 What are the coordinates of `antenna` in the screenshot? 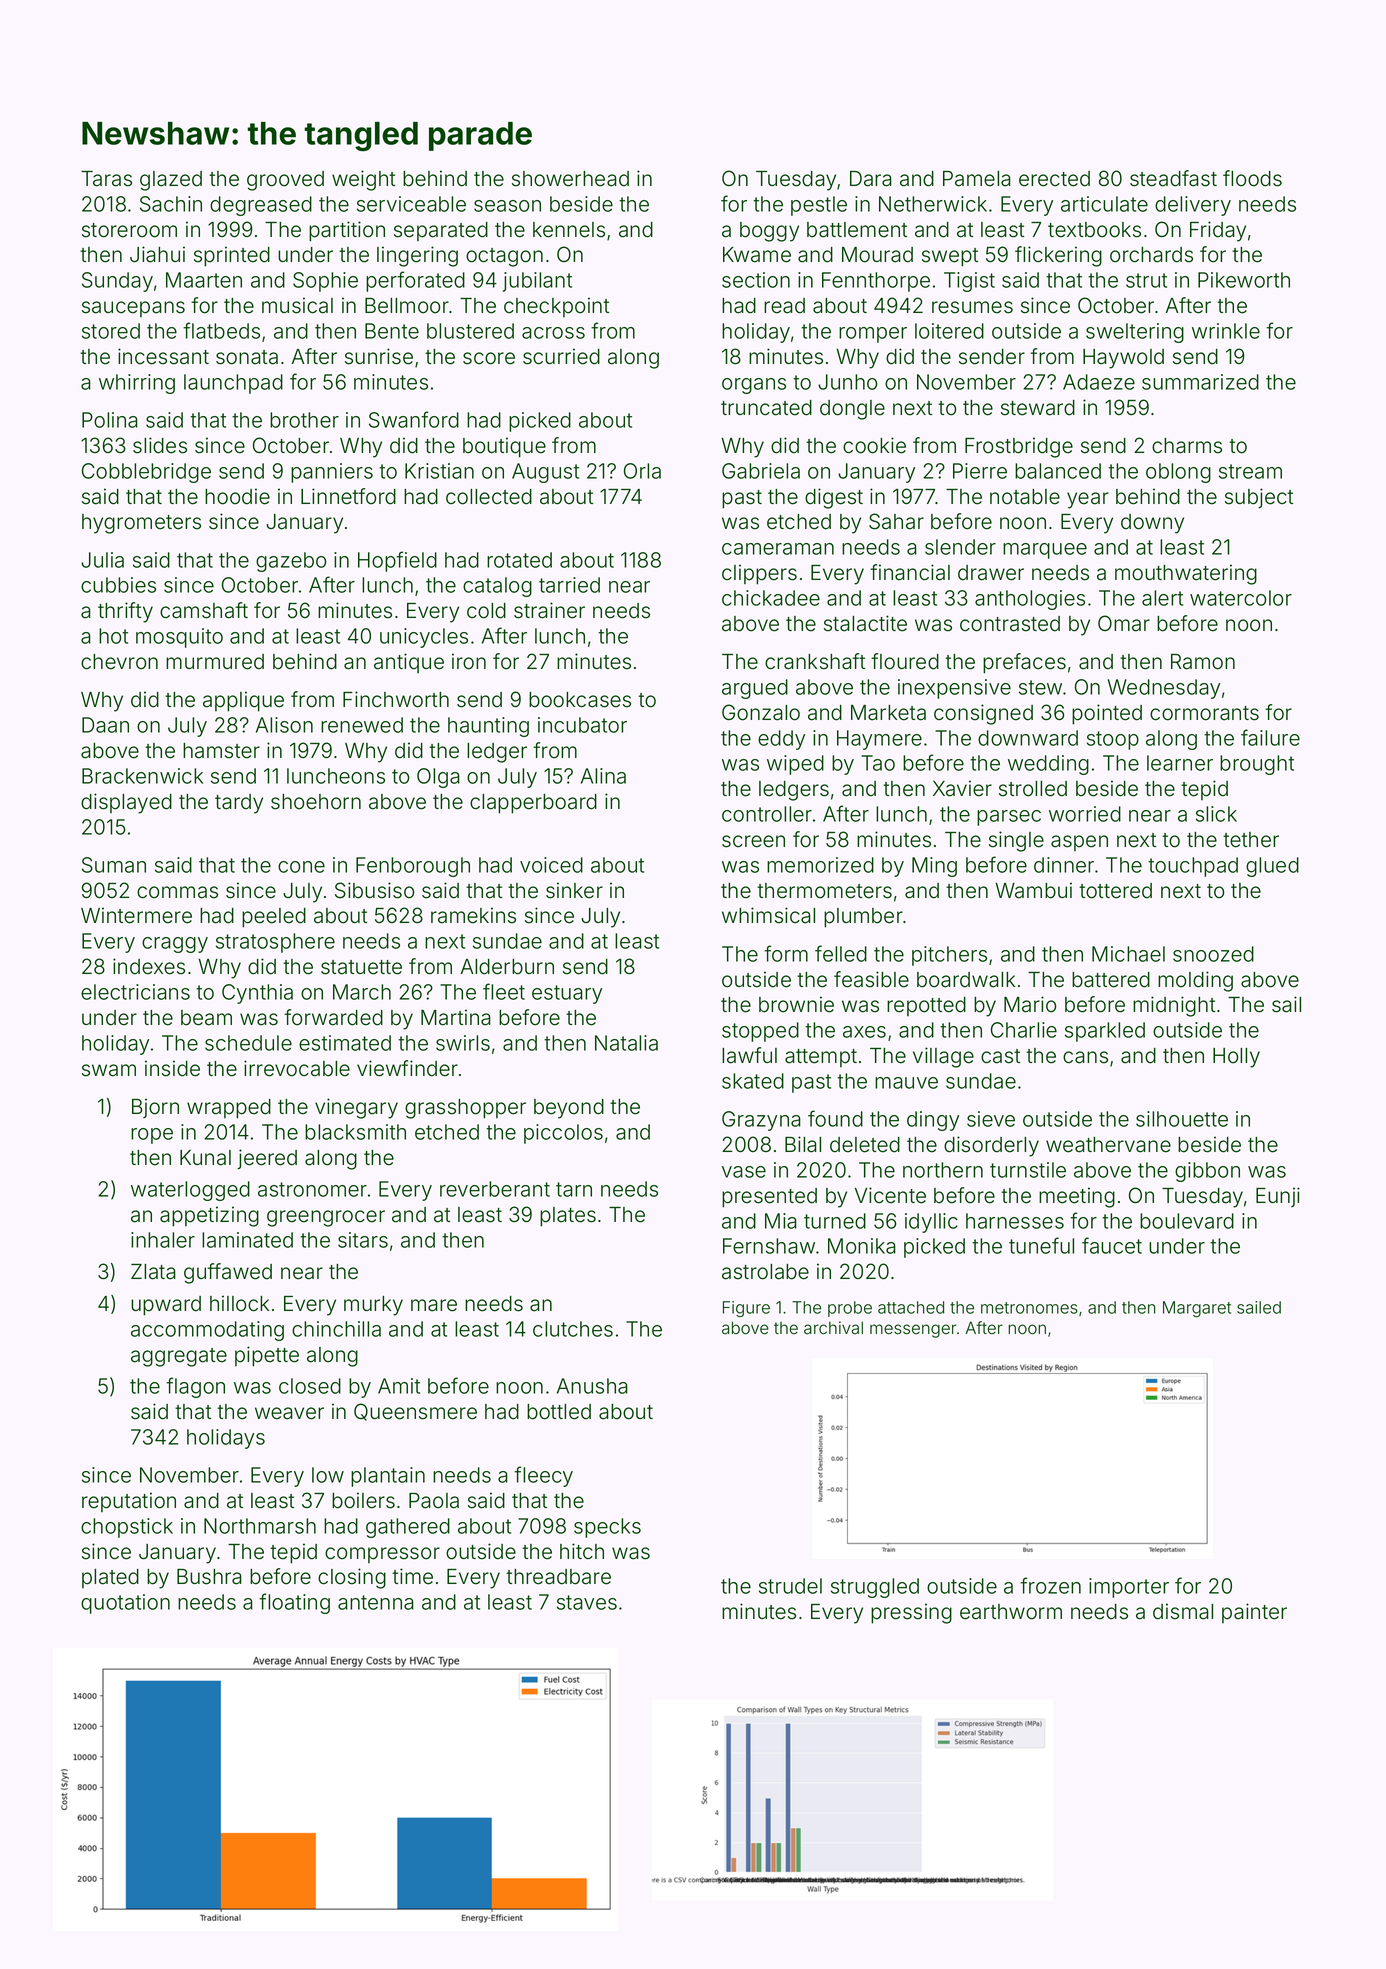 It's located at (376, 1602).
